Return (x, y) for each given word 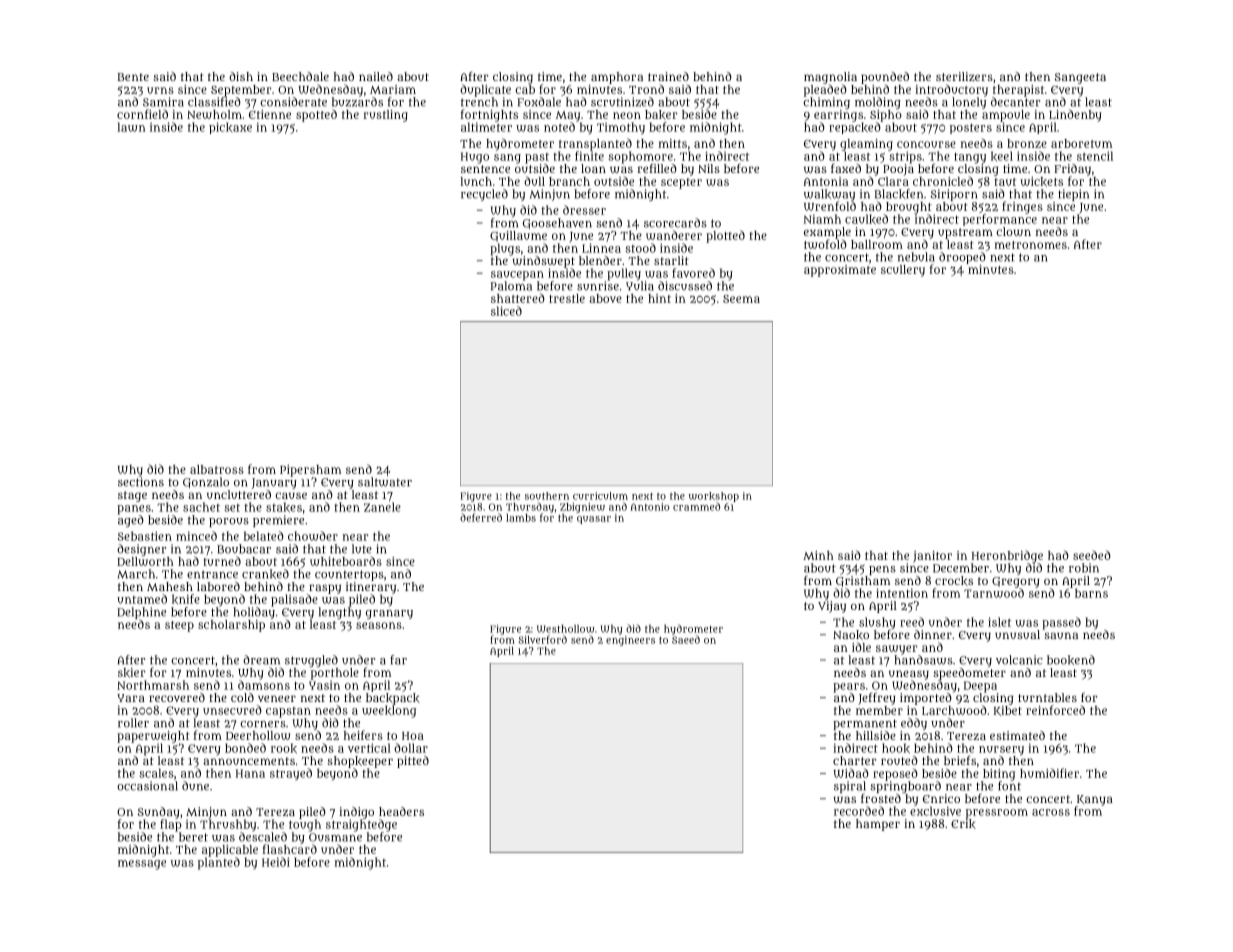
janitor (932, 557)
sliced (506, 311)
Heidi (276, 862)
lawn (131, 127)
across (1051, 812)
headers (401, 811)
